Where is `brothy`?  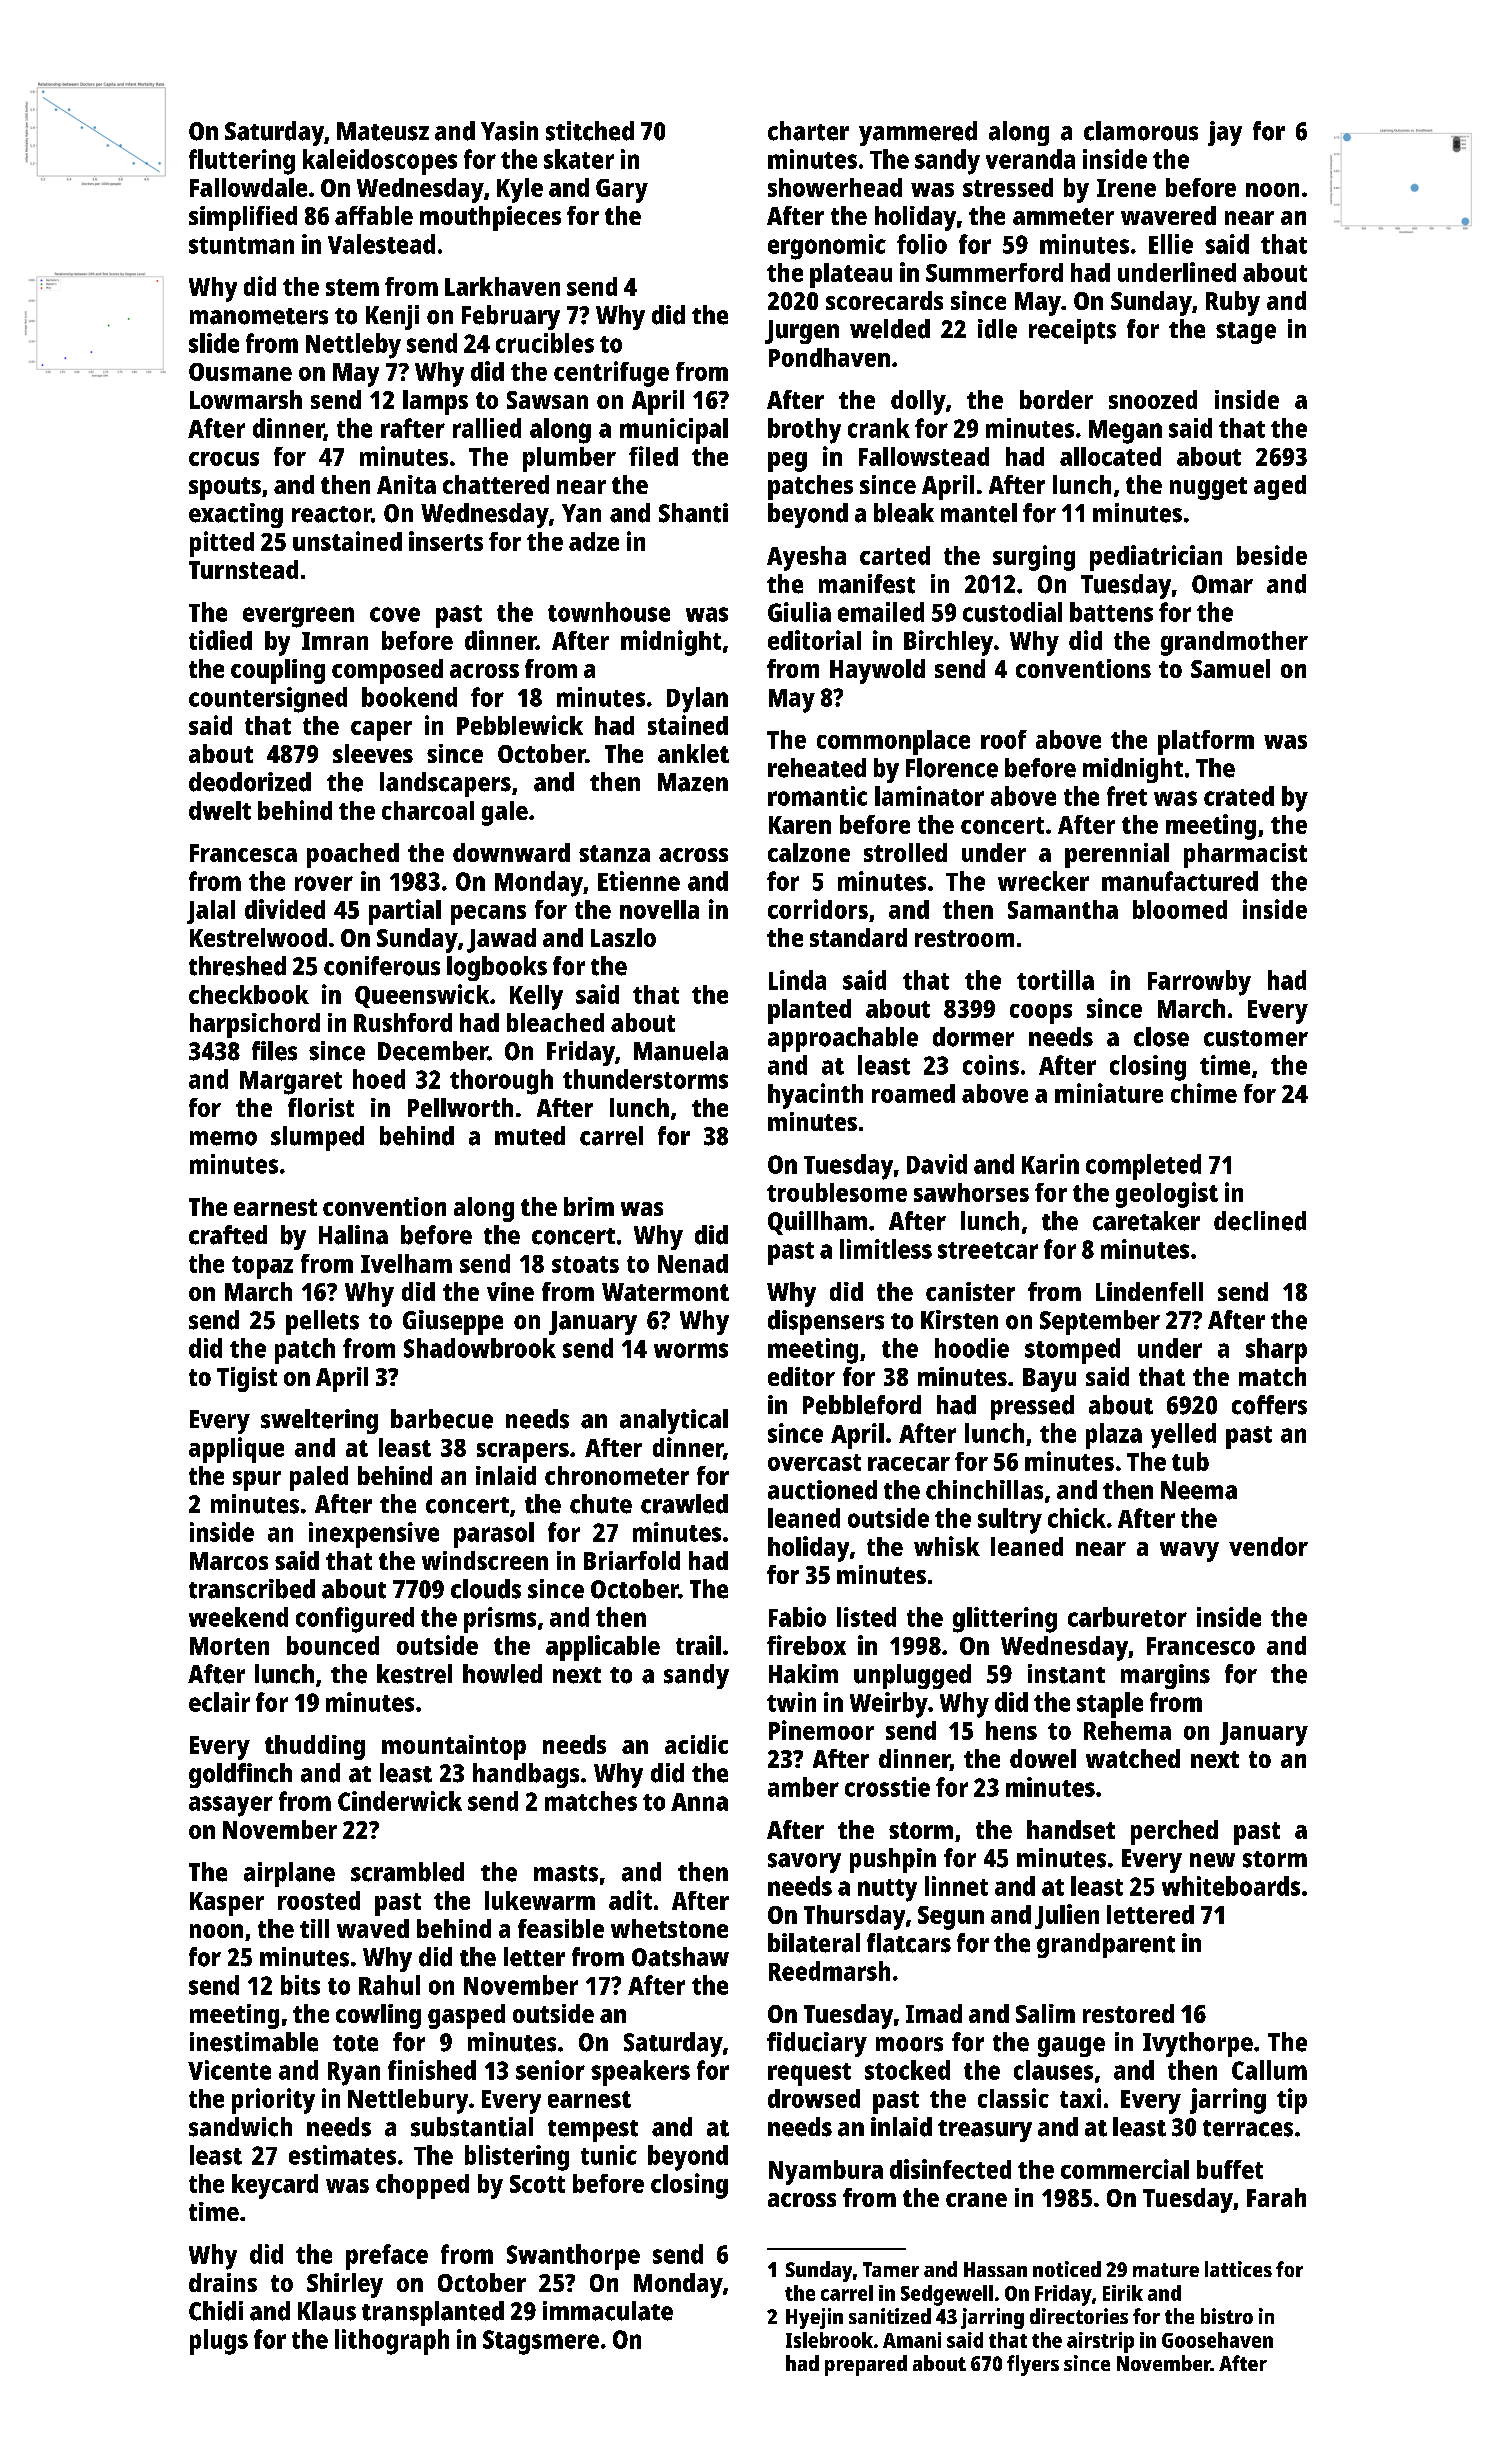 brothy is located at coordinates (804, 431).
